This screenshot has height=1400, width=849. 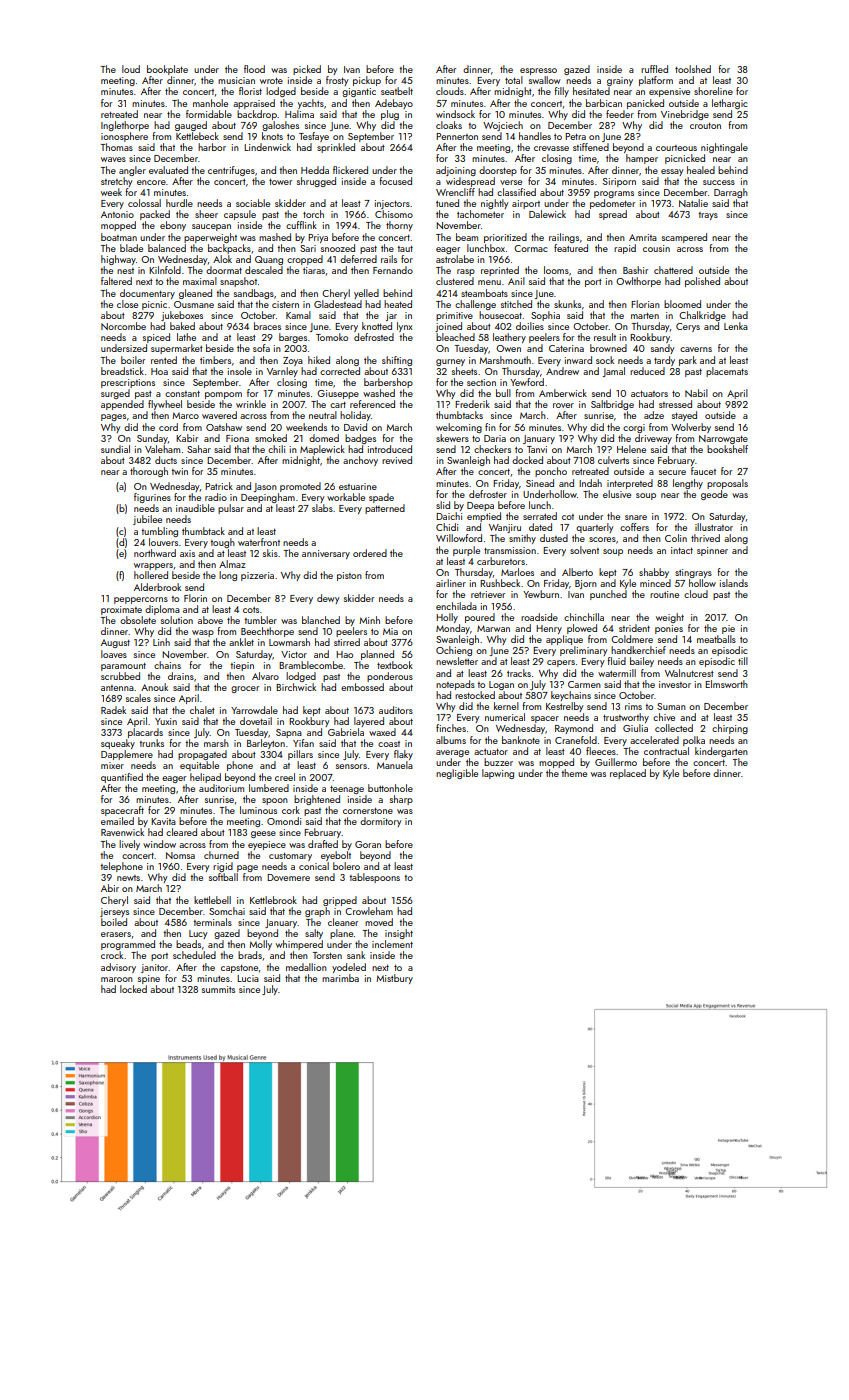 What do you see at coordinates (456, 606) in the screenshot?
I see `enchilada` at bounding box center [456, 606].
